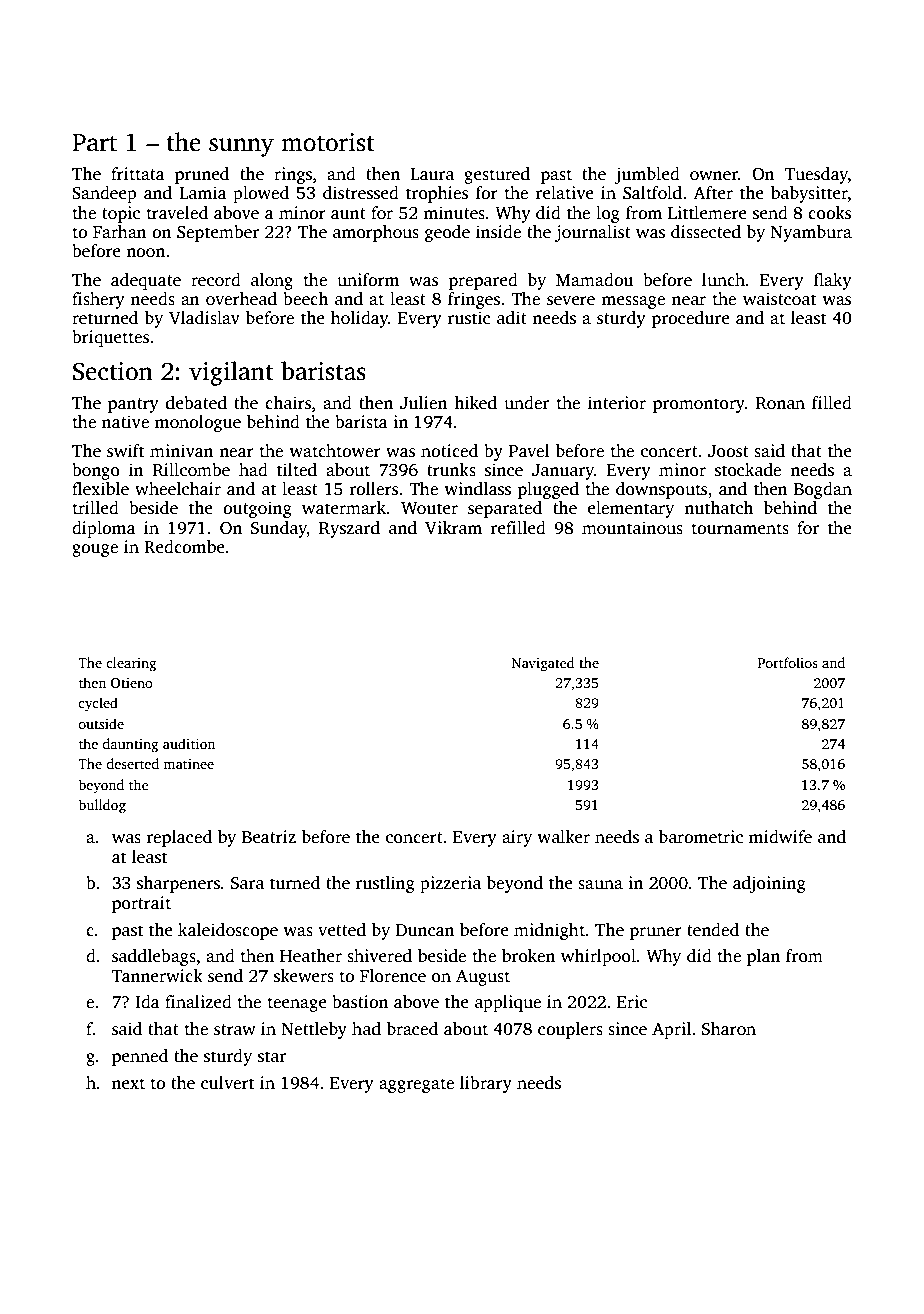  What do you see at coordinates (780, 837) in the screenshot?
I see `midwife` at bounding box center [780, 837].
